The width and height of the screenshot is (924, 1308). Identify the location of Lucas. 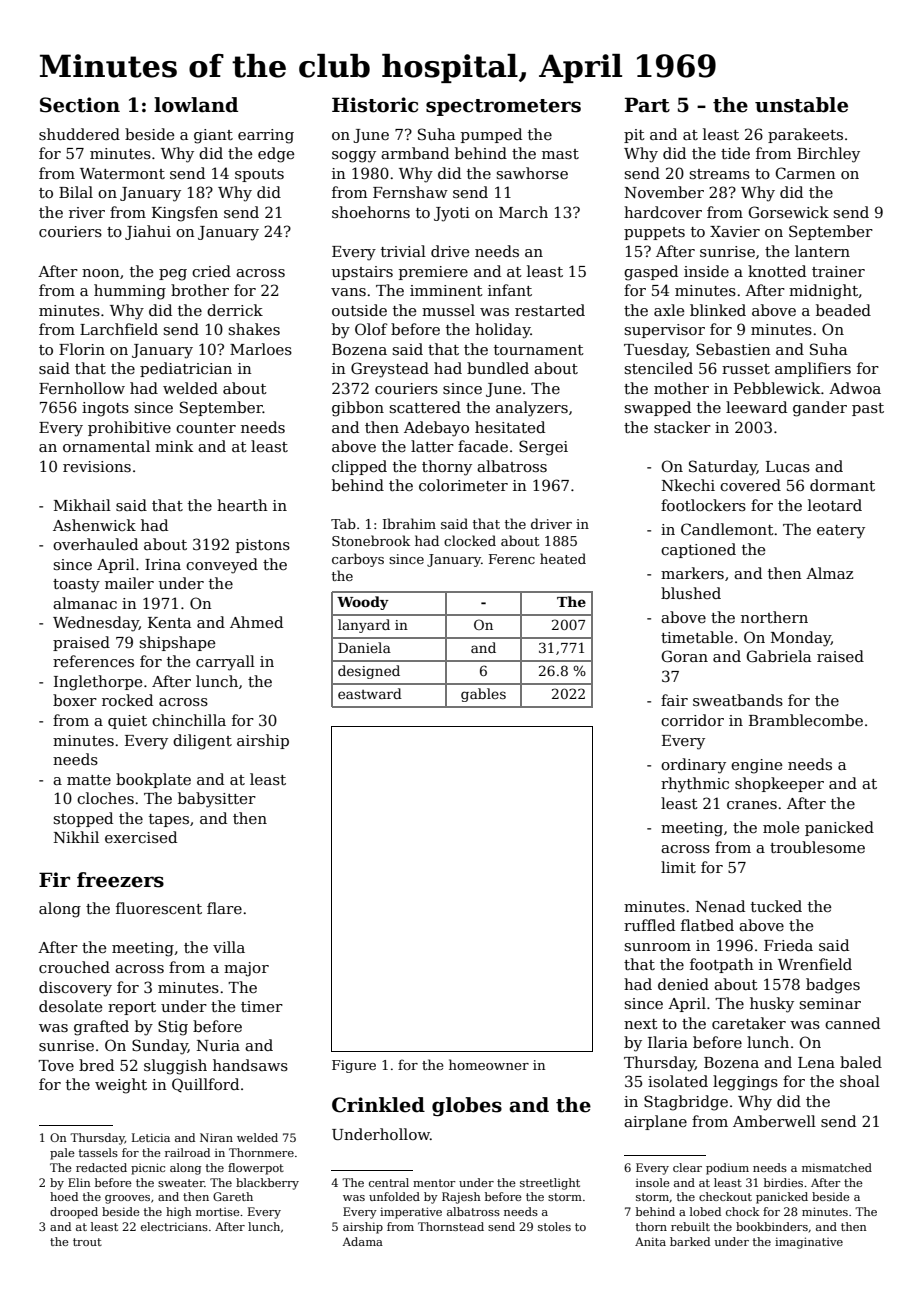
(788, 466).
